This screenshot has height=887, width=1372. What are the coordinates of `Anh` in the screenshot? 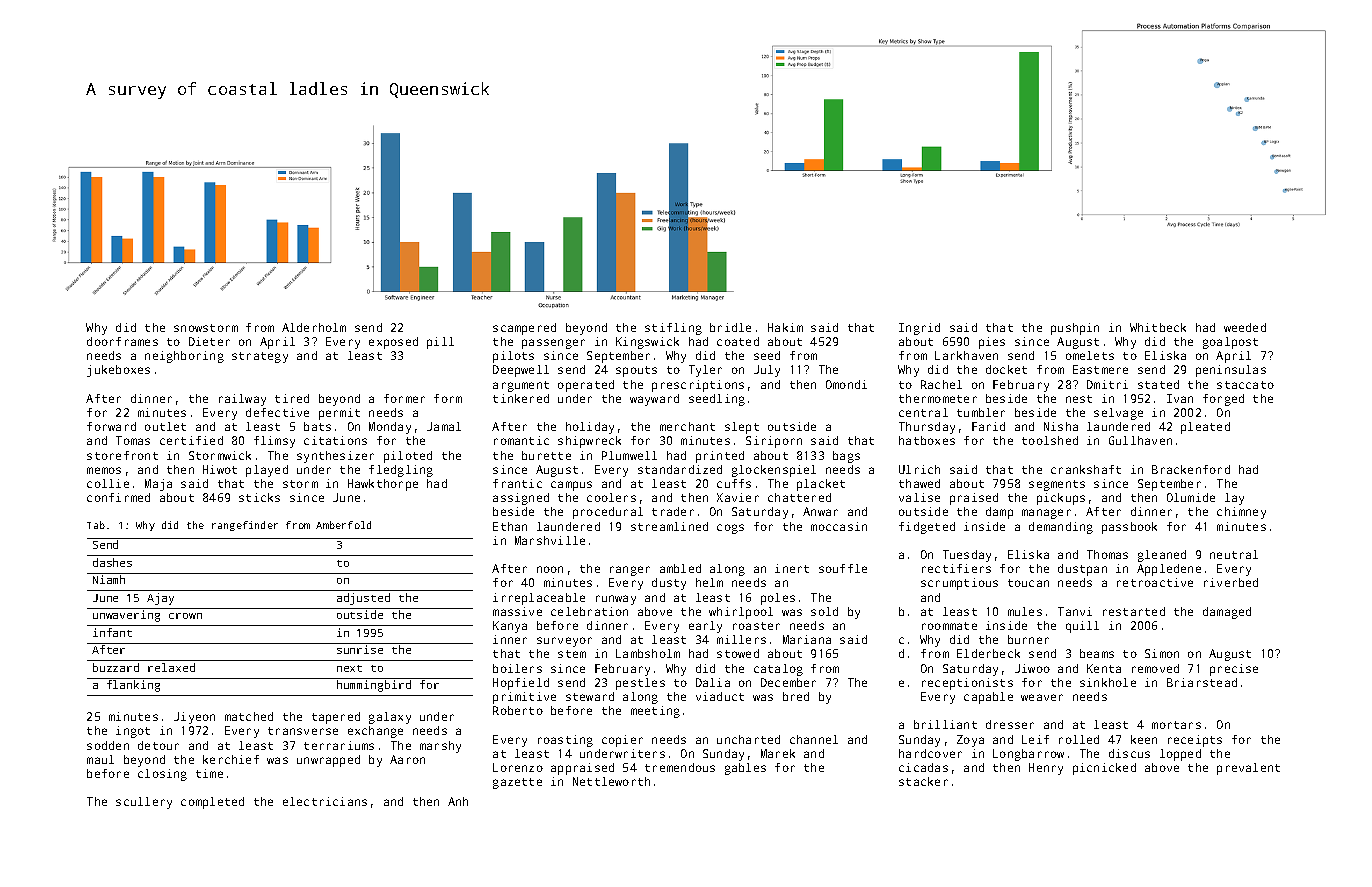 It's located at (458, 801).
